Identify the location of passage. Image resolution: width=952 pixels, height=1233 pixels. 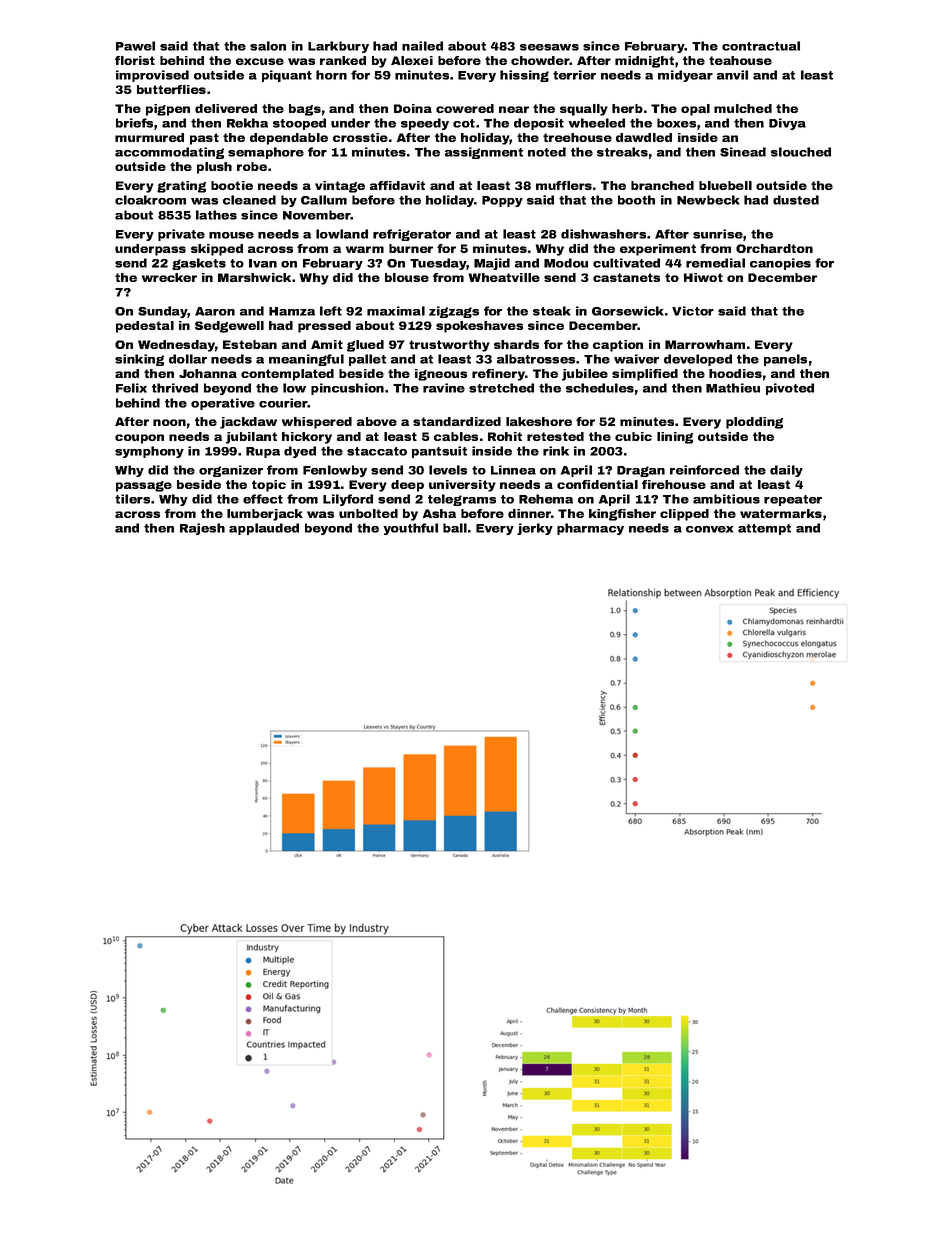
(144, 486).
